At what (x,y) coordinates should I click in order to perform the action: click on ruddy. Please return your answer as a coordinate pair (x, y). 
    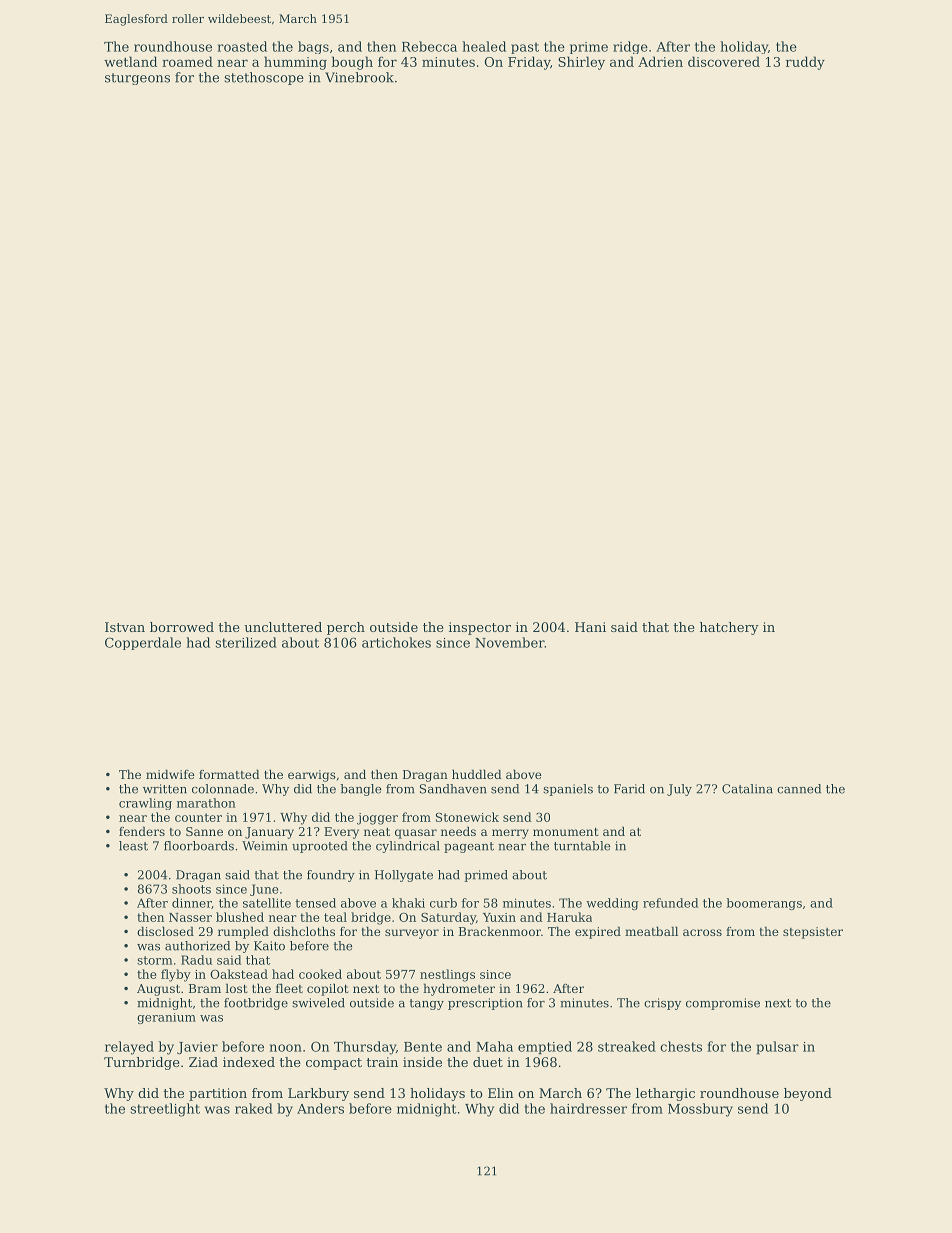
    Looking at the image, I should click on (805, 63).
